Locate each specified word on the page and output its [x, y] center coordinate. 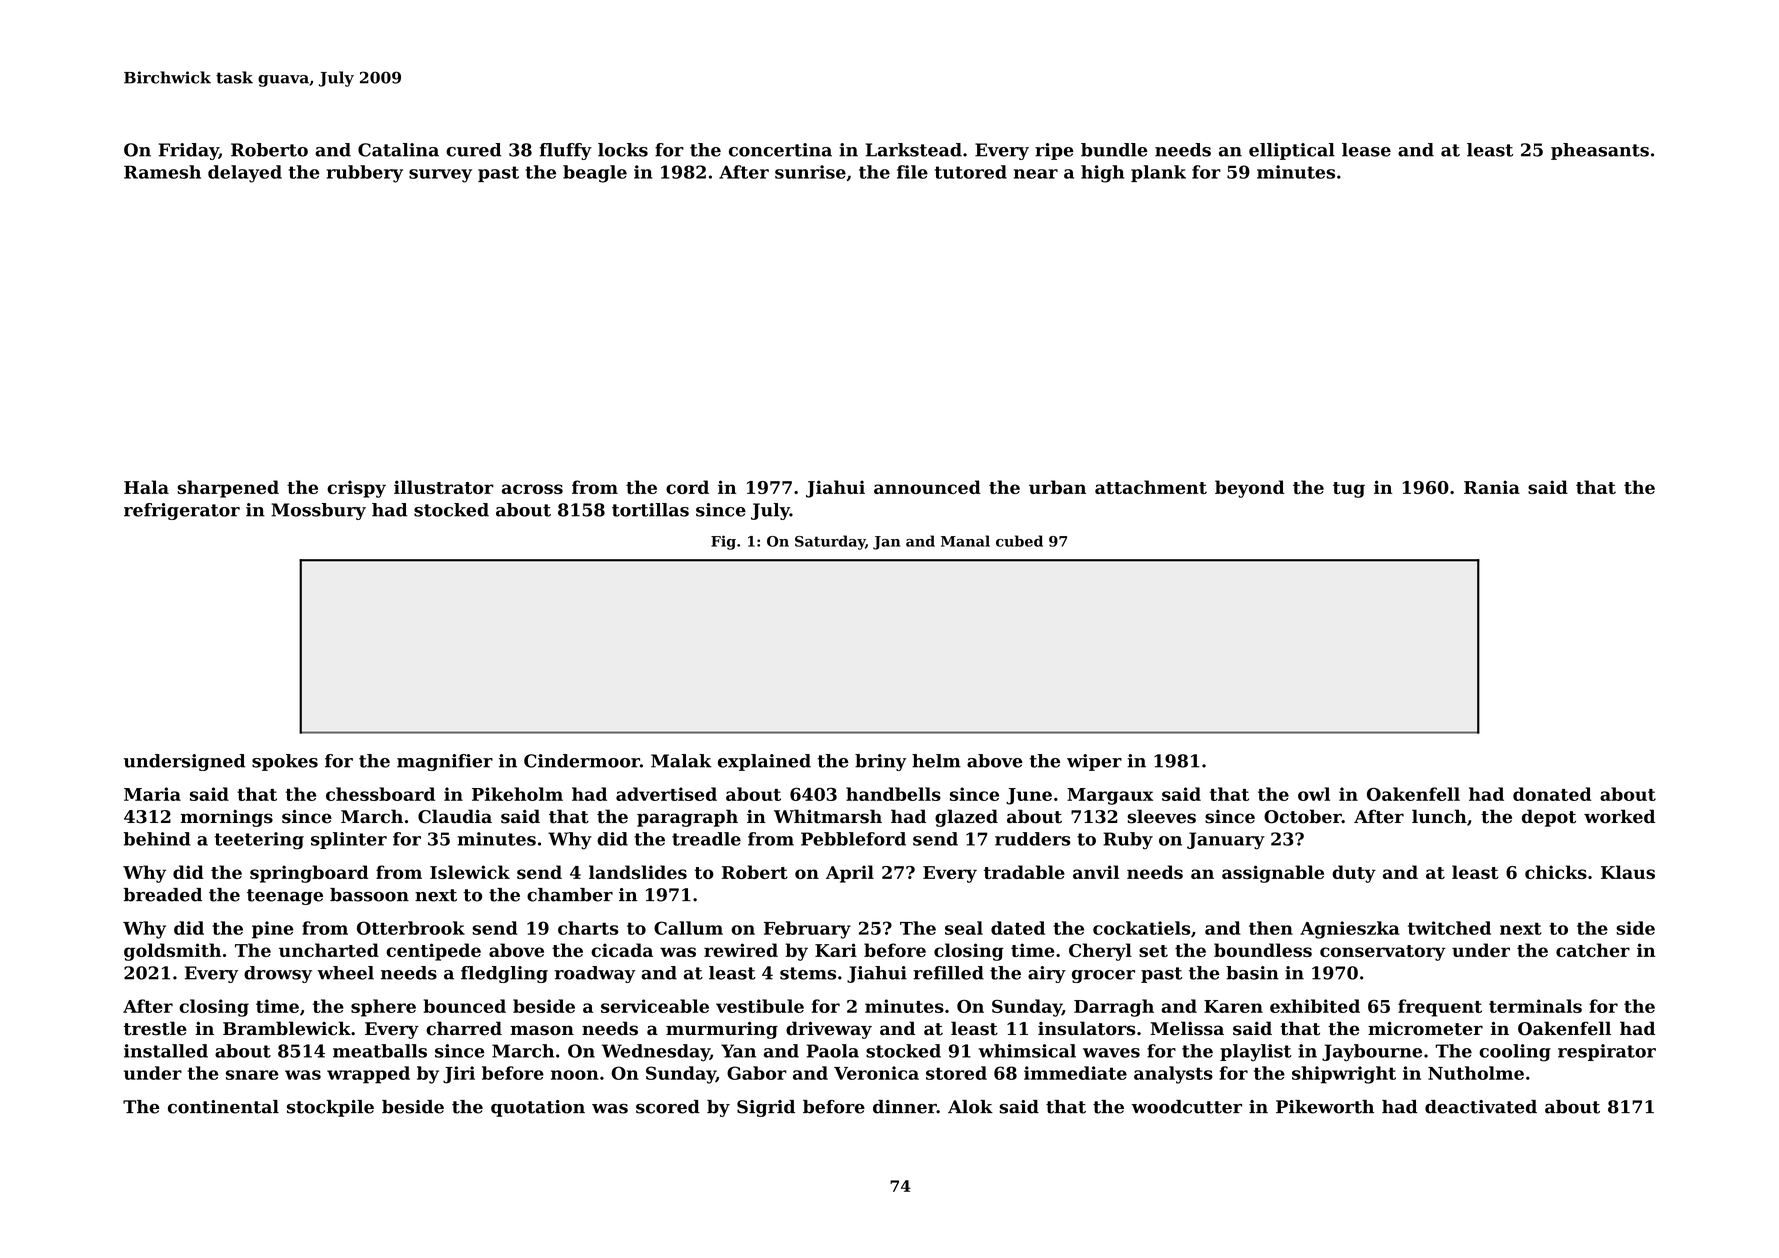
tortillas [650, 510]
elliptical [1292, 151]
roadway [595, 974]
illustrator [444, 487]
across [532, 489]
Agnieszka [1350, 930]
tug [1349, 490]
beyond [1250, 489]
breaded [163, 895]
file [912, 172]
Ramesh [162, 172]
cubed [1019, 541]
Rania [1492, 487]
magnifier [445, 762]
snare [252, 1075]
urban [1057, 487]
